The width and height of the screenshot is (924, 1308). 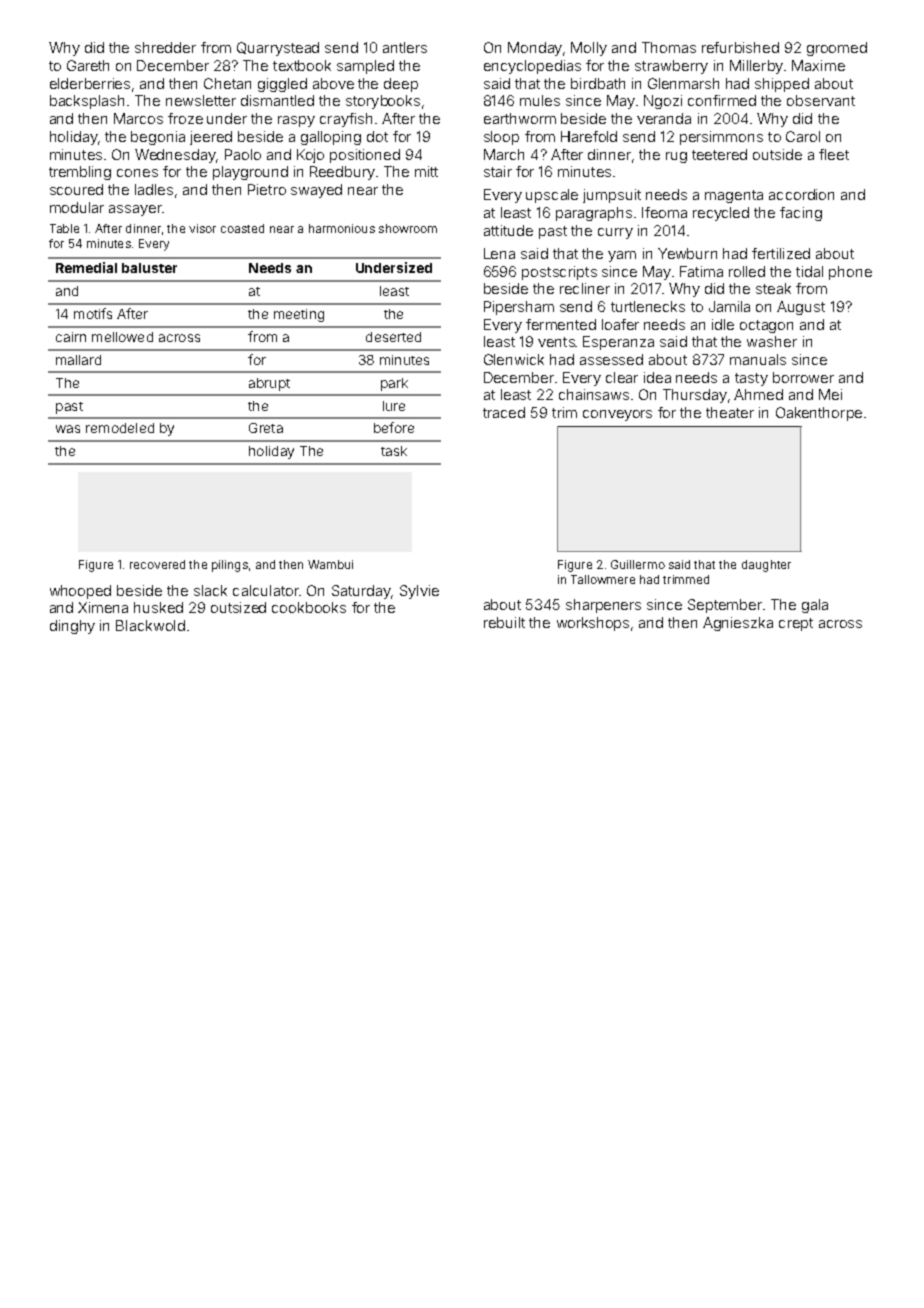 I want to click on shredder, so click(x=165, y=47).
